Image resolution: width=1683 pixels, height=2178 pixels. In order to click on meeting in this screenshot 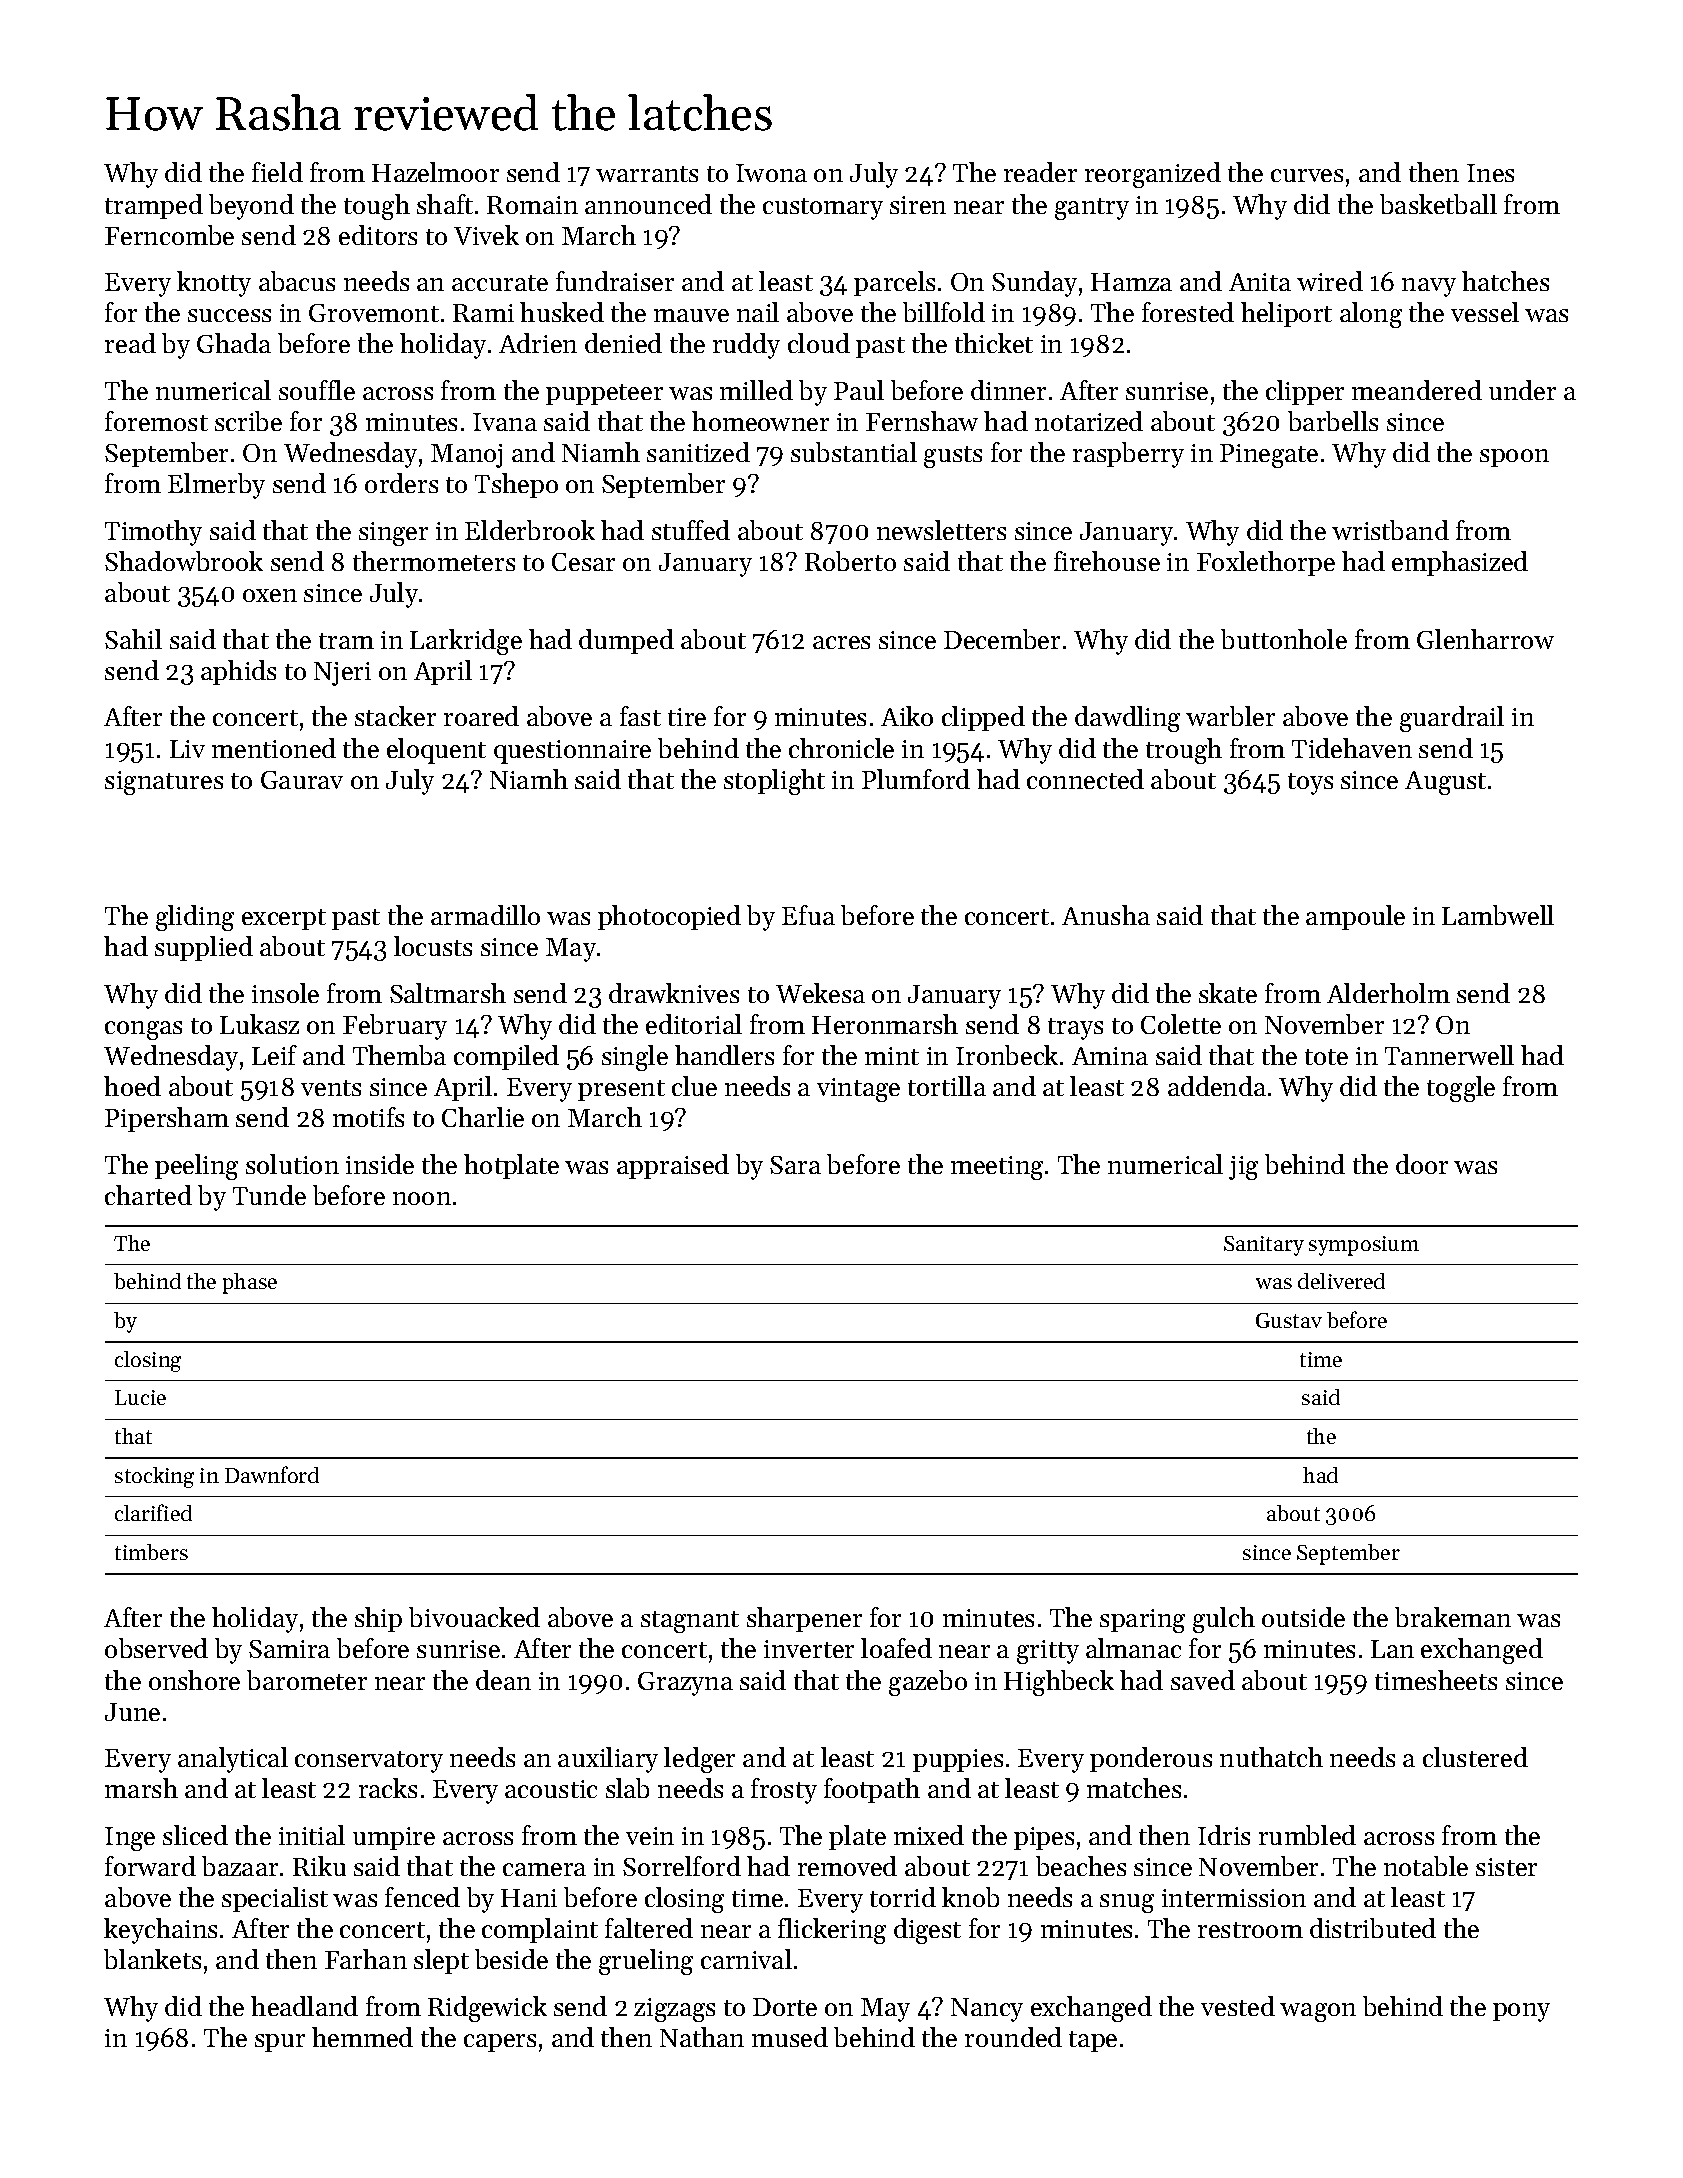, I will do `click(997, 1168)`.
